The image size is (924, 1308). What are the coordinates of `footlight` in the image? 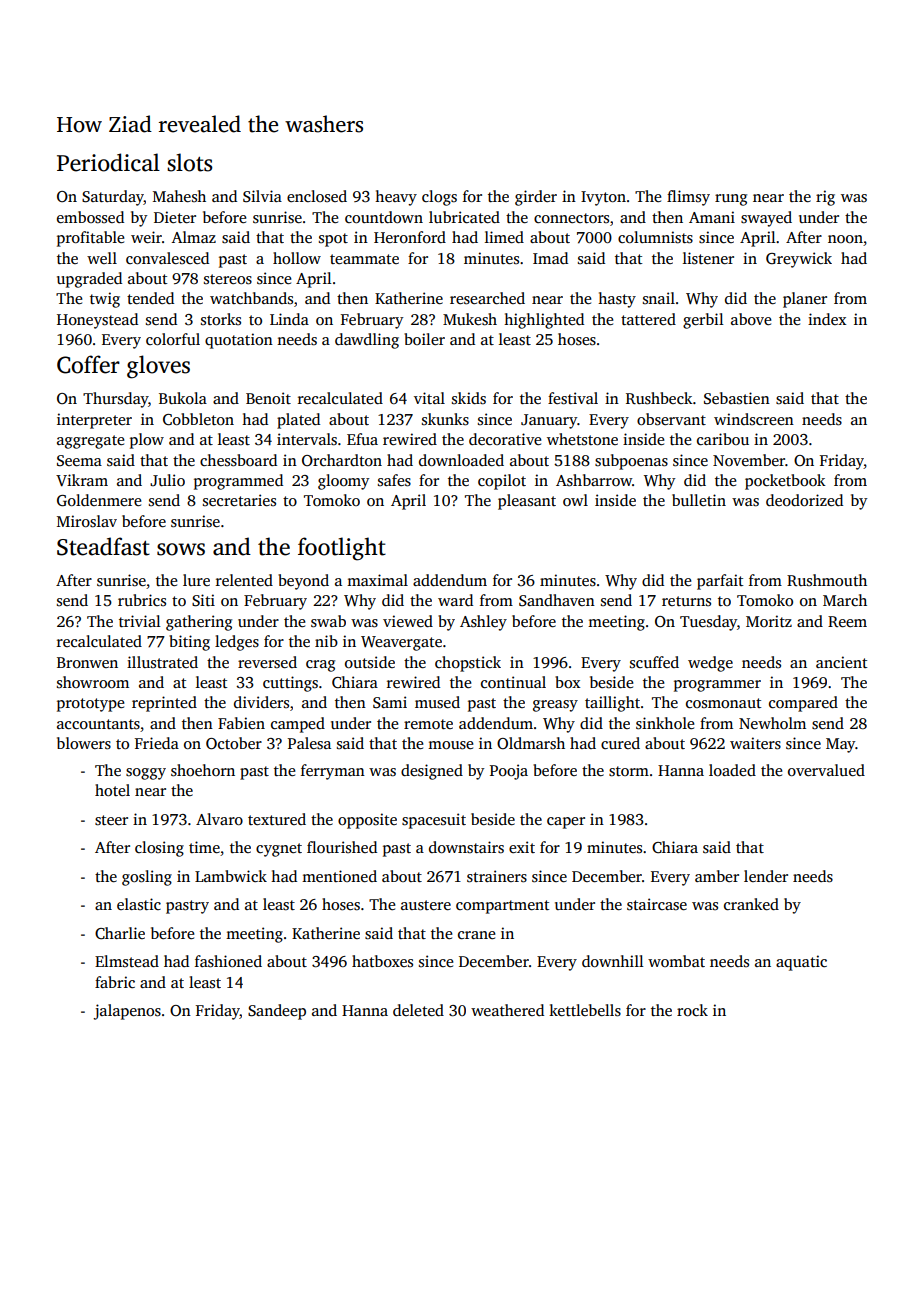 It's located at (342, 549).
